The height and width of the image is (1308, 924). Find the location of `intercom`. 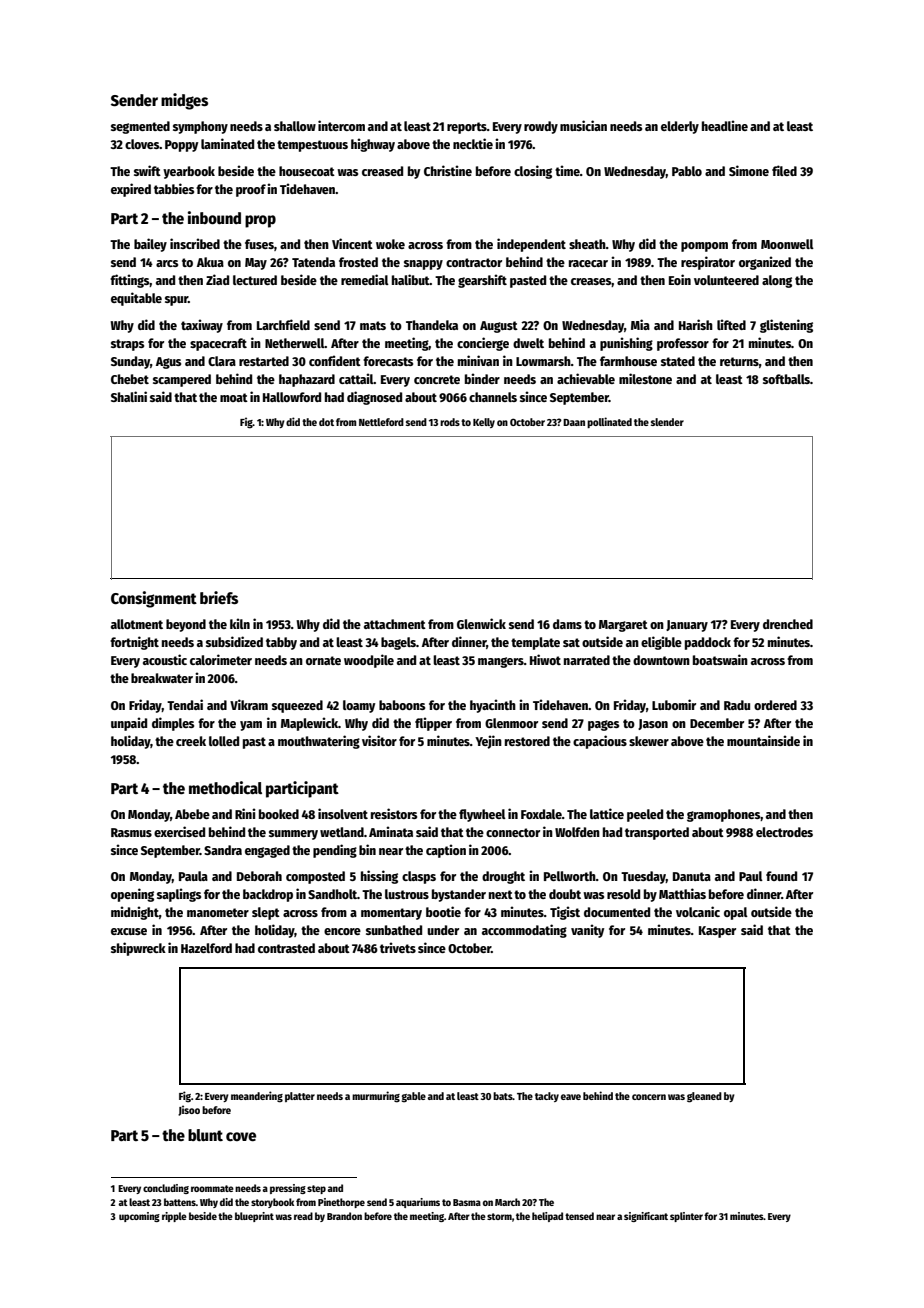

intercom is located at coordinates (341, 125).
